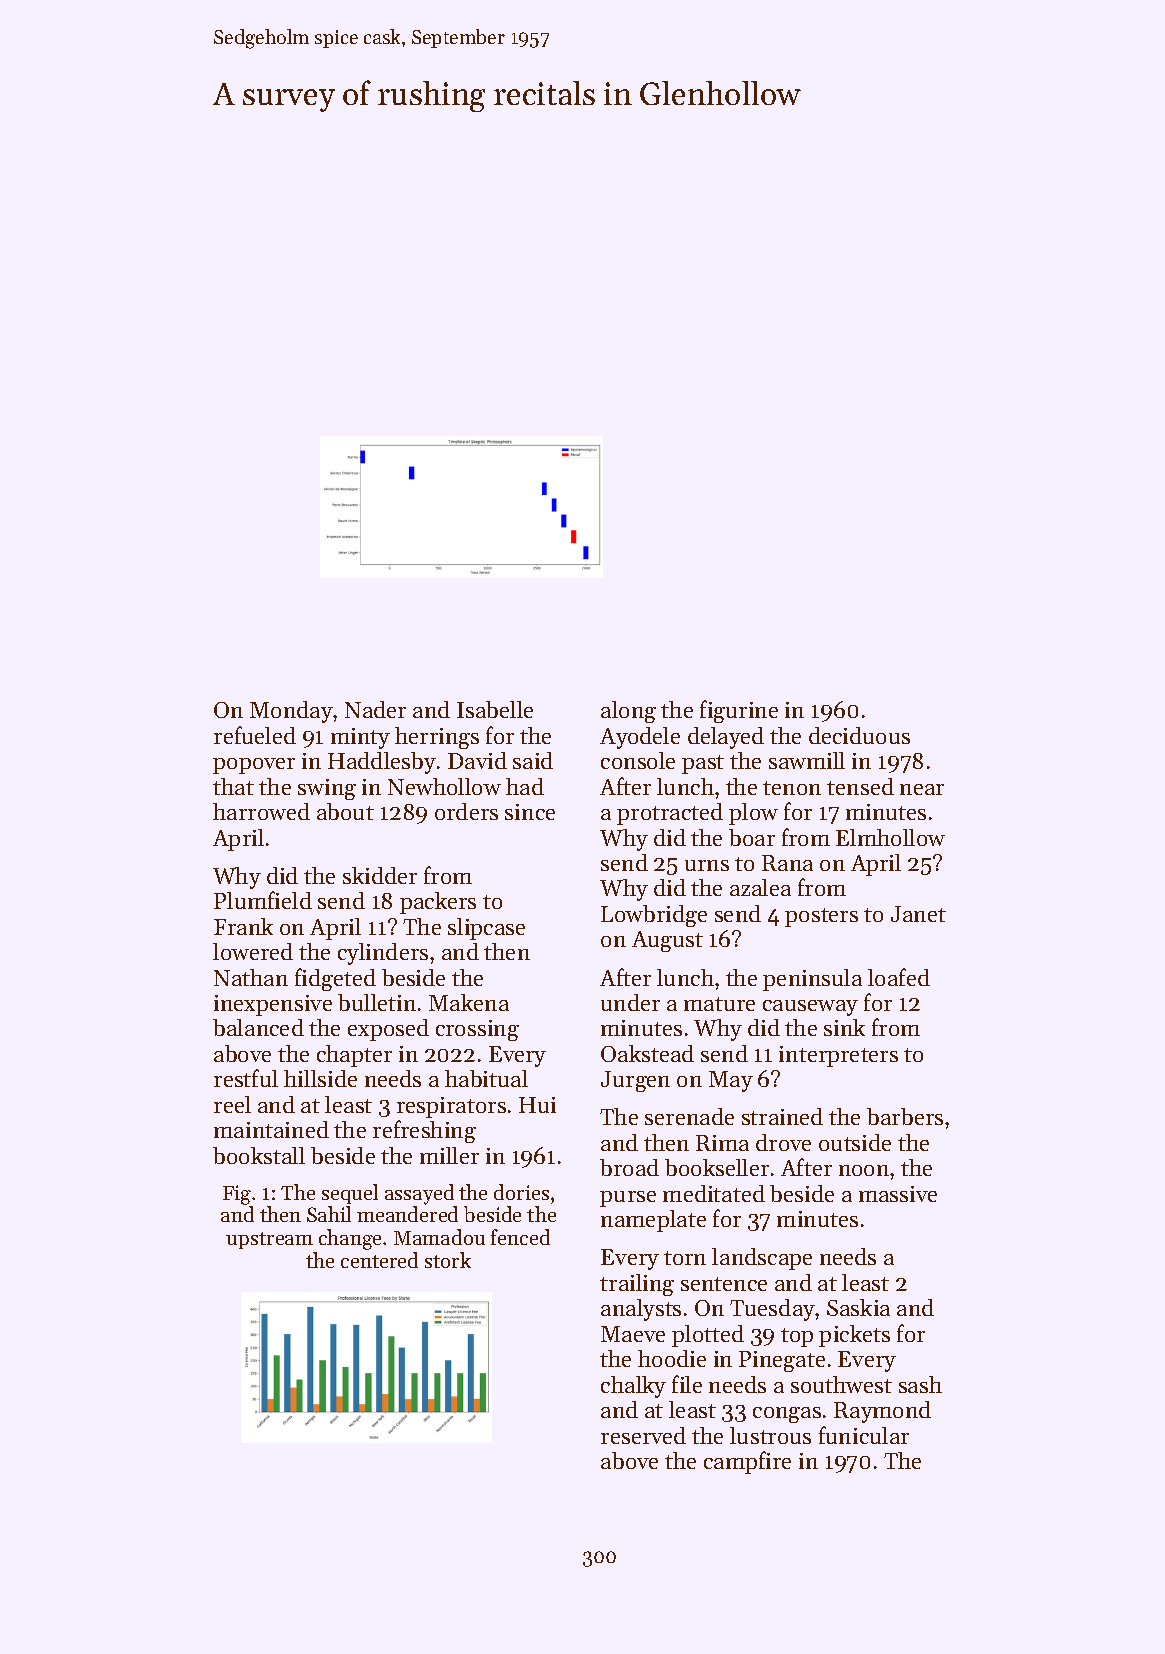 Image resolution: width=1165 pixels, height=1654 pixels. I want to click on Ayodele, so click(640, 738).
